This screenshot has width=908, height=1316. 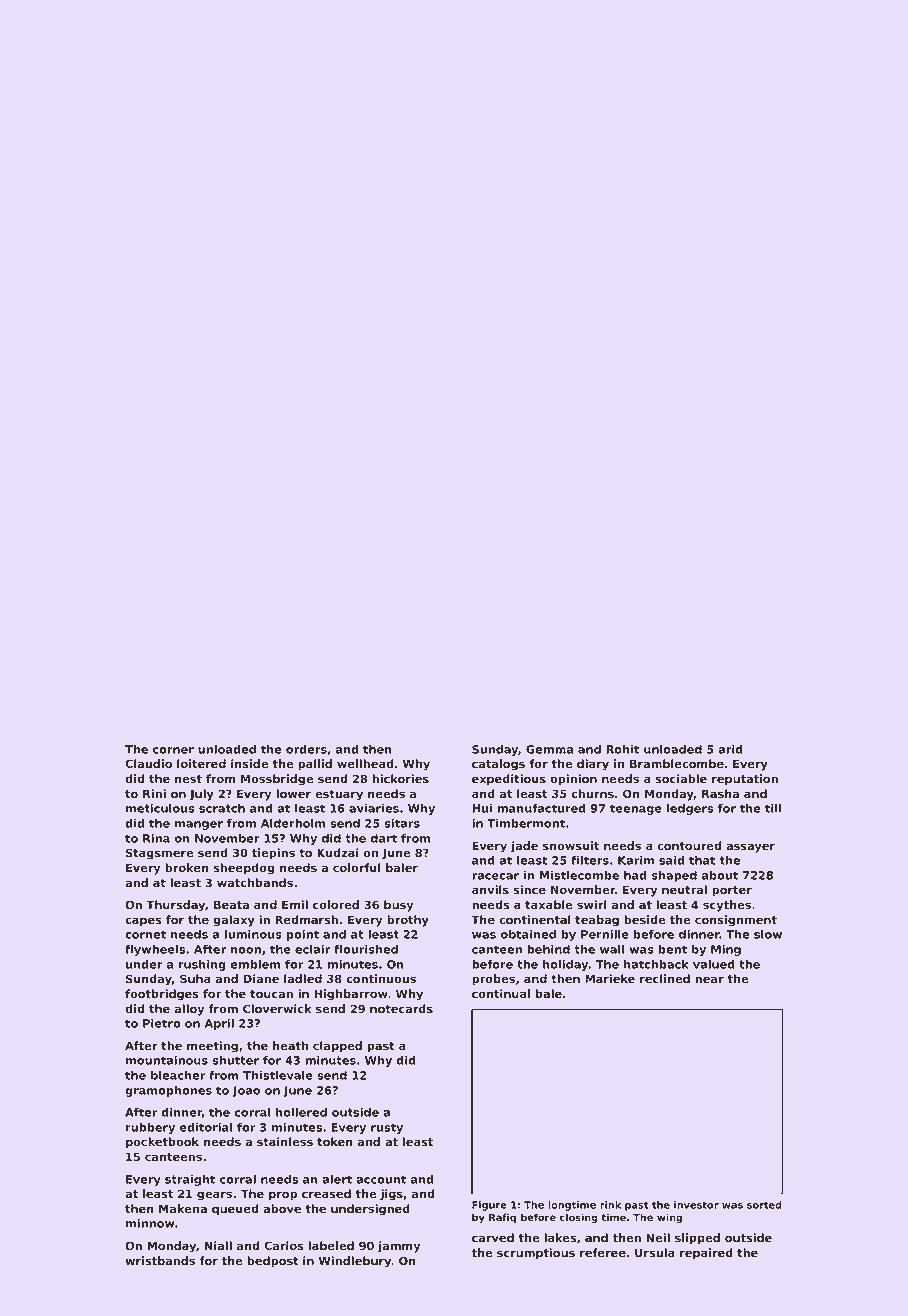 What do you see at coordinates (387, 1128) in the screenshot?
I see `rusty` at bounding box center [387, 1128].
